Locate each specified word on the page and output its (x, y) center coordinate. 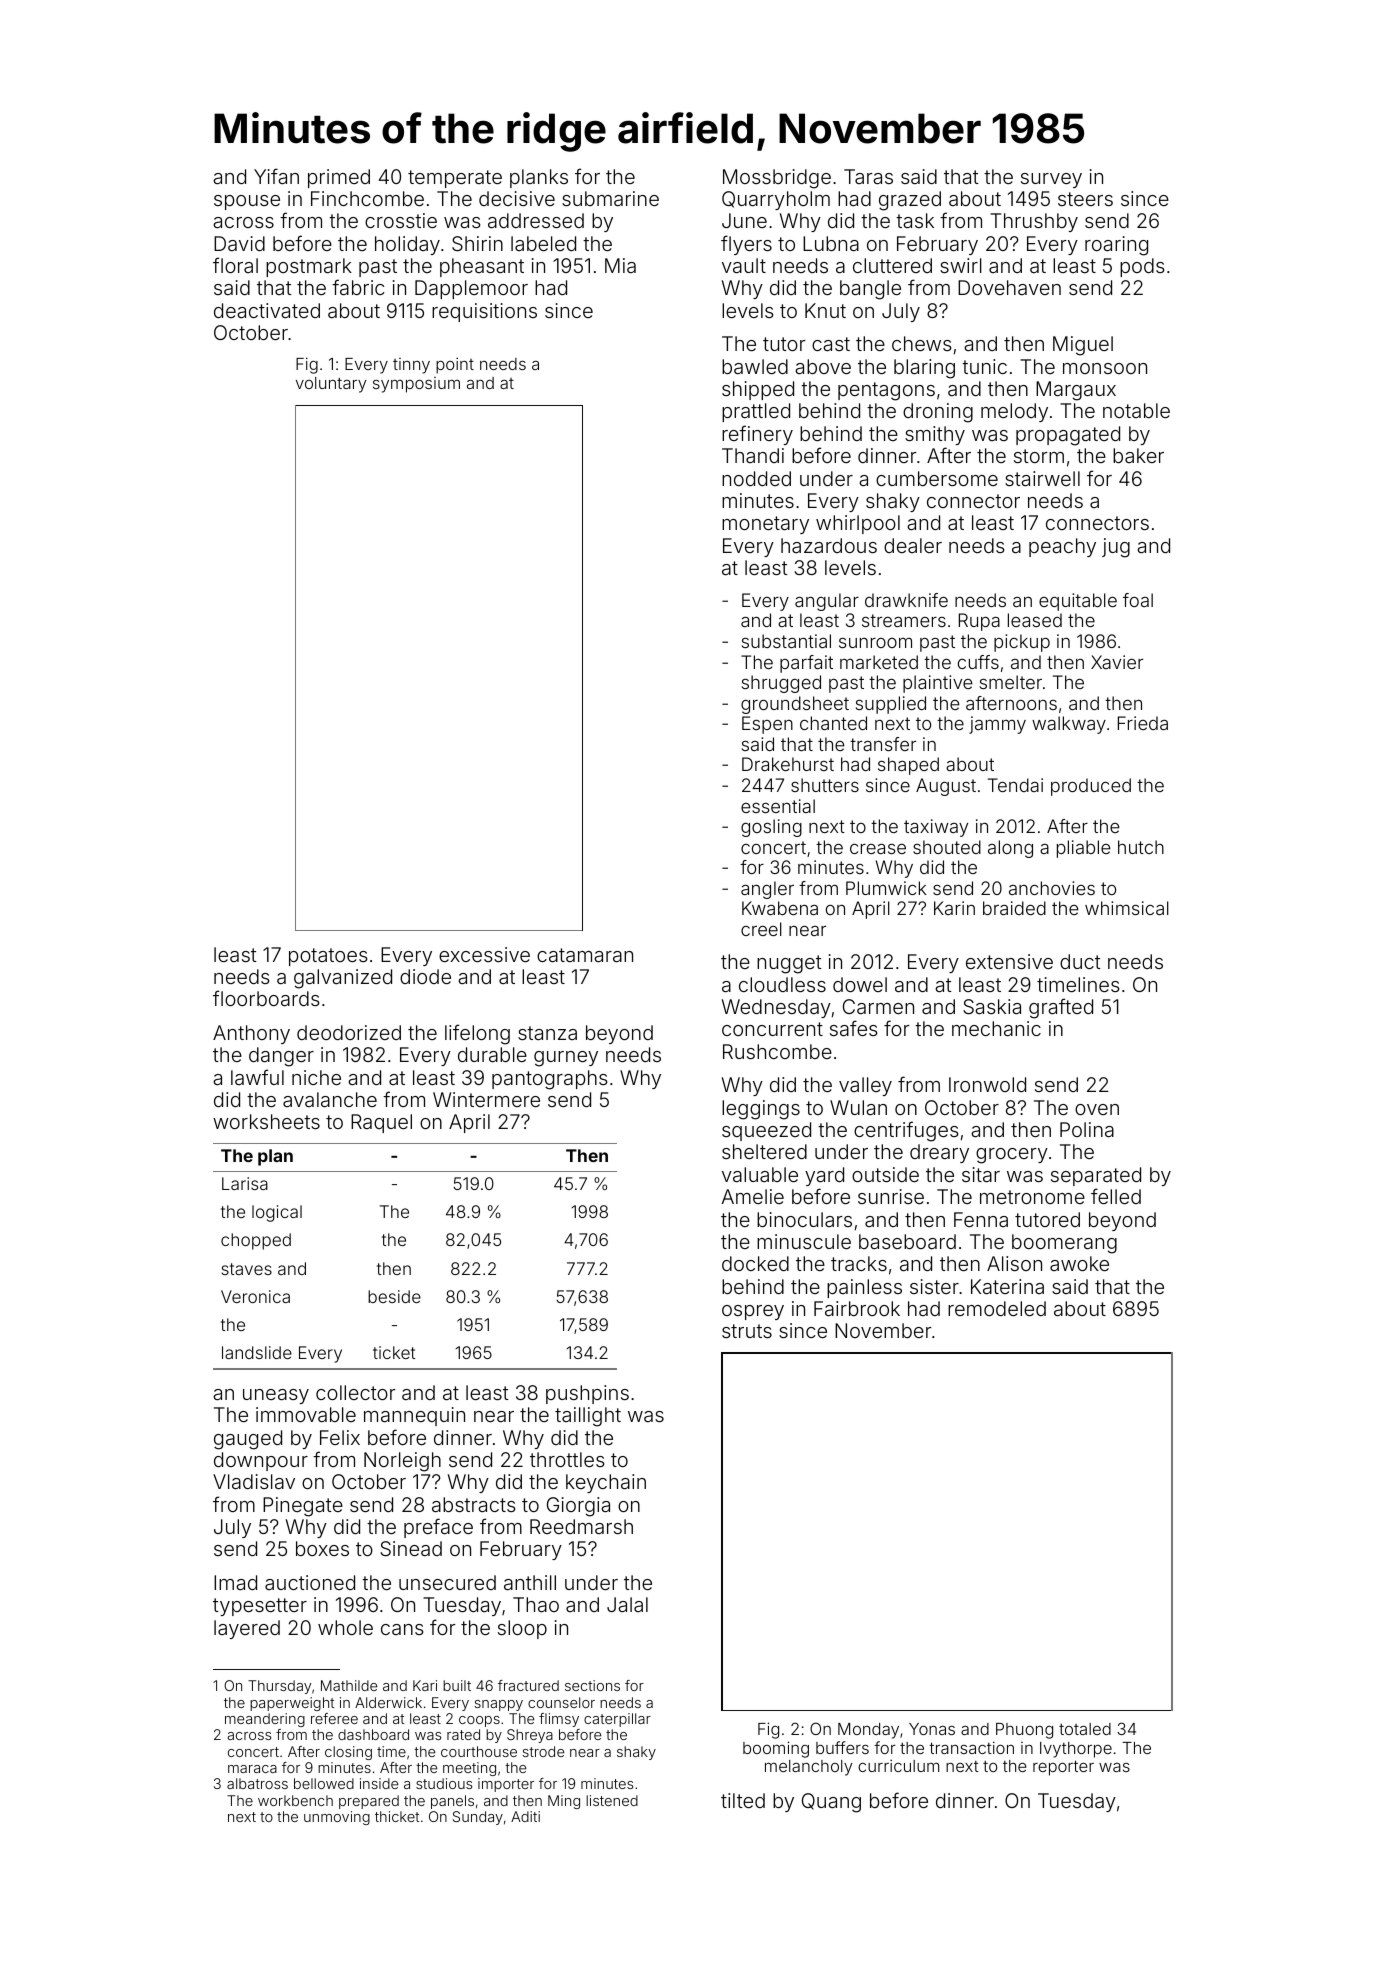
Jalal (627, 1604)
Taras (868, 176)
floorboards (266, 998)
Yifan (276, 176)
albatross (257, 1783)
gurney (566, 1059)
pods (1142, 267)
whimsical (1127, 908)
